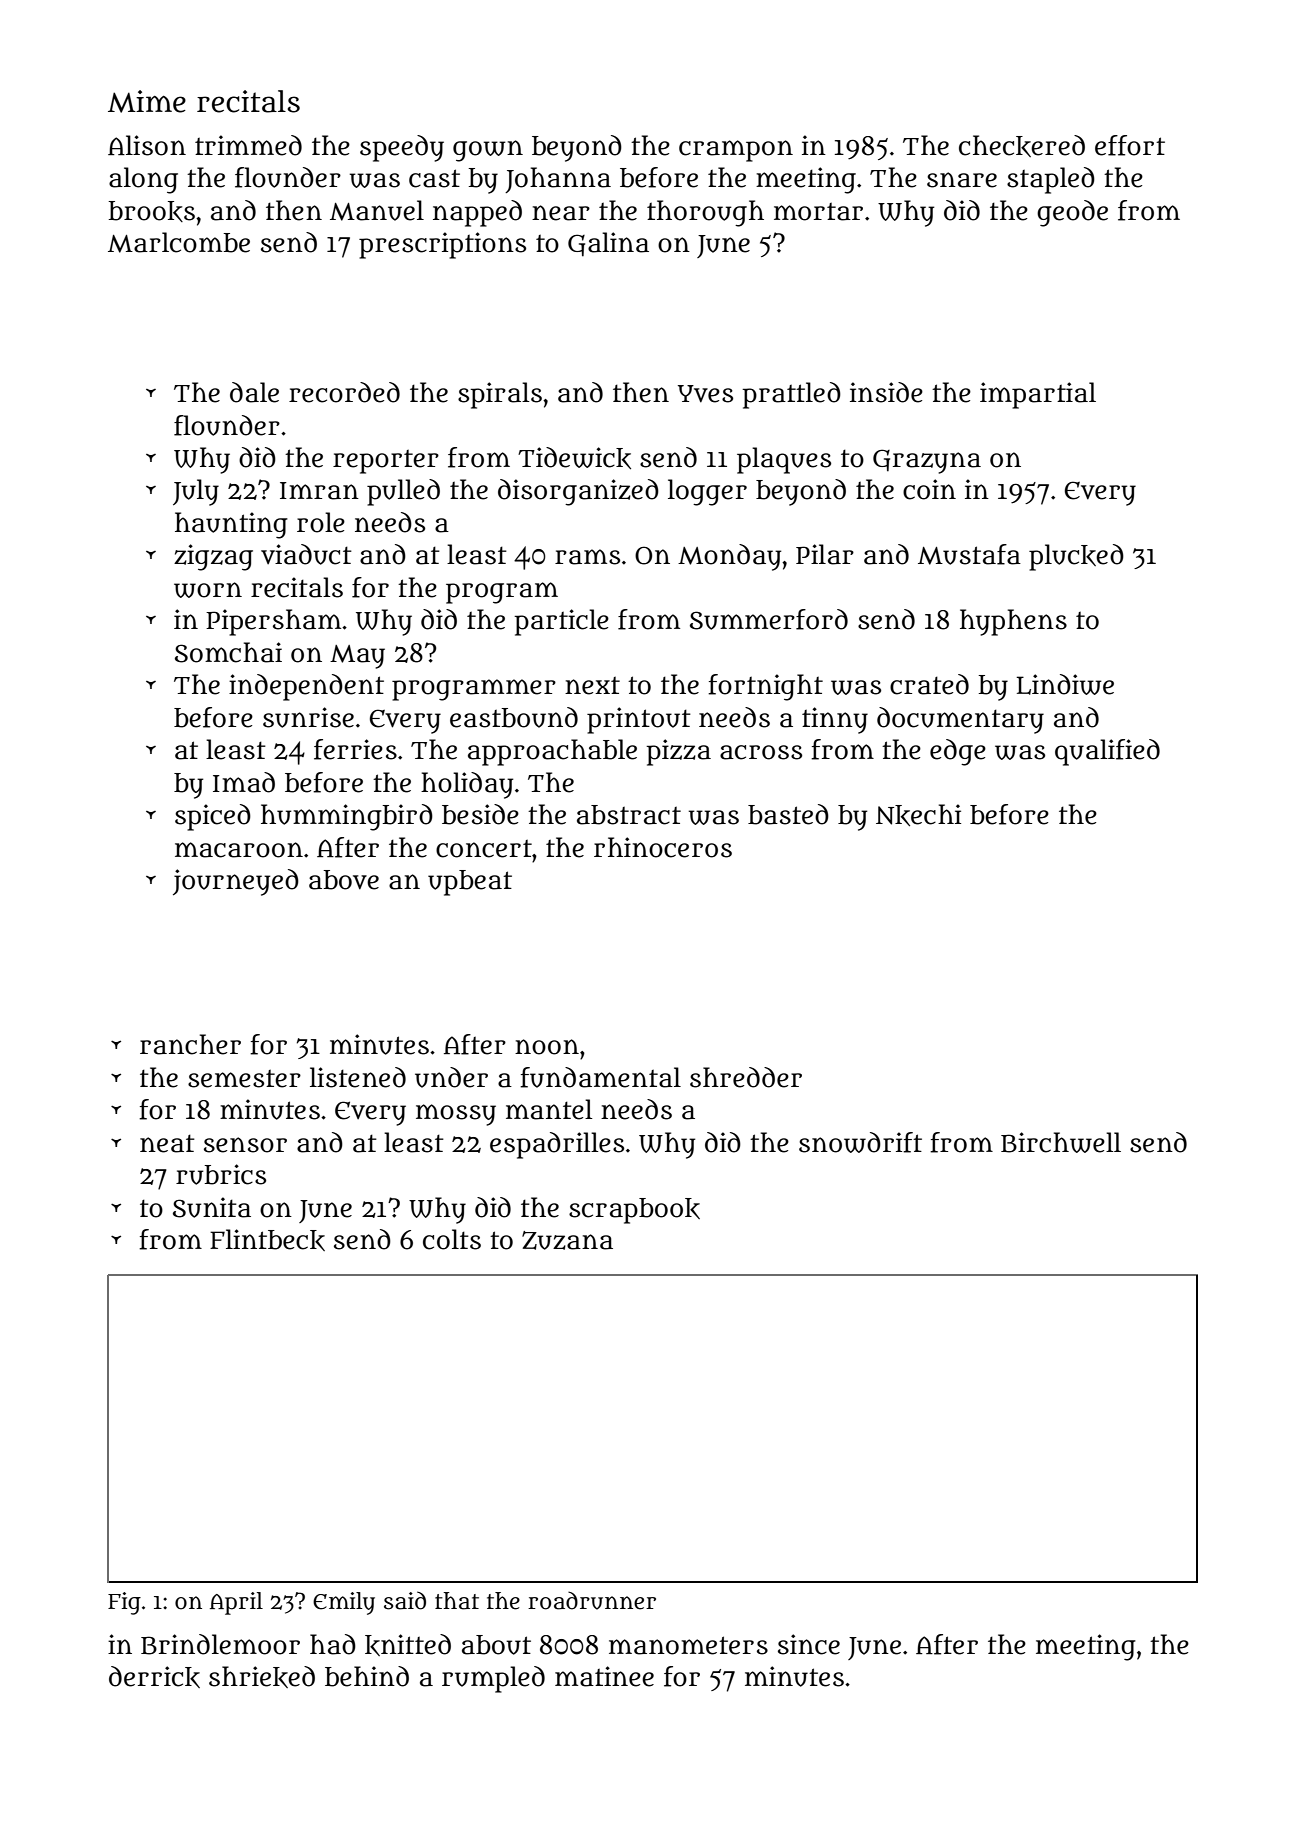  What do you see at coordinates (1022, 146) in the screenshot?
I see `checkered` at bounding box center [1022, 146].
